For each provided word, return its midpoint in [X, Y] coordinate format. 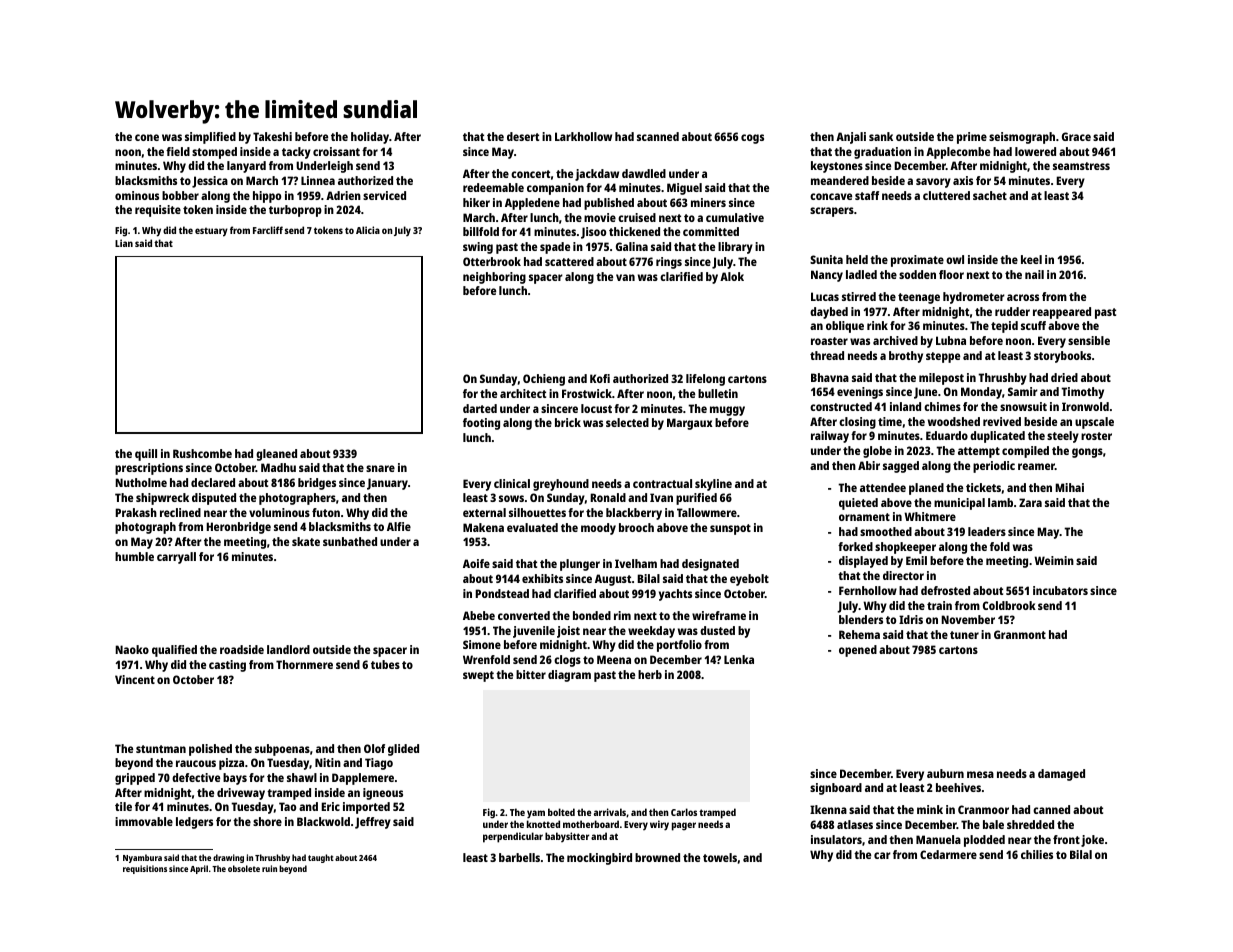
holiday [370, 138]
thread [827, 355]
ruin [269, 868]
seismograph [1022, 138]
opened [858, 651]
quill [146, 455]
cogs [752, 139]
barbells [519, 857]
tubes [385, 664]
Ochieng [544, 380]
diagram [569, 676]
